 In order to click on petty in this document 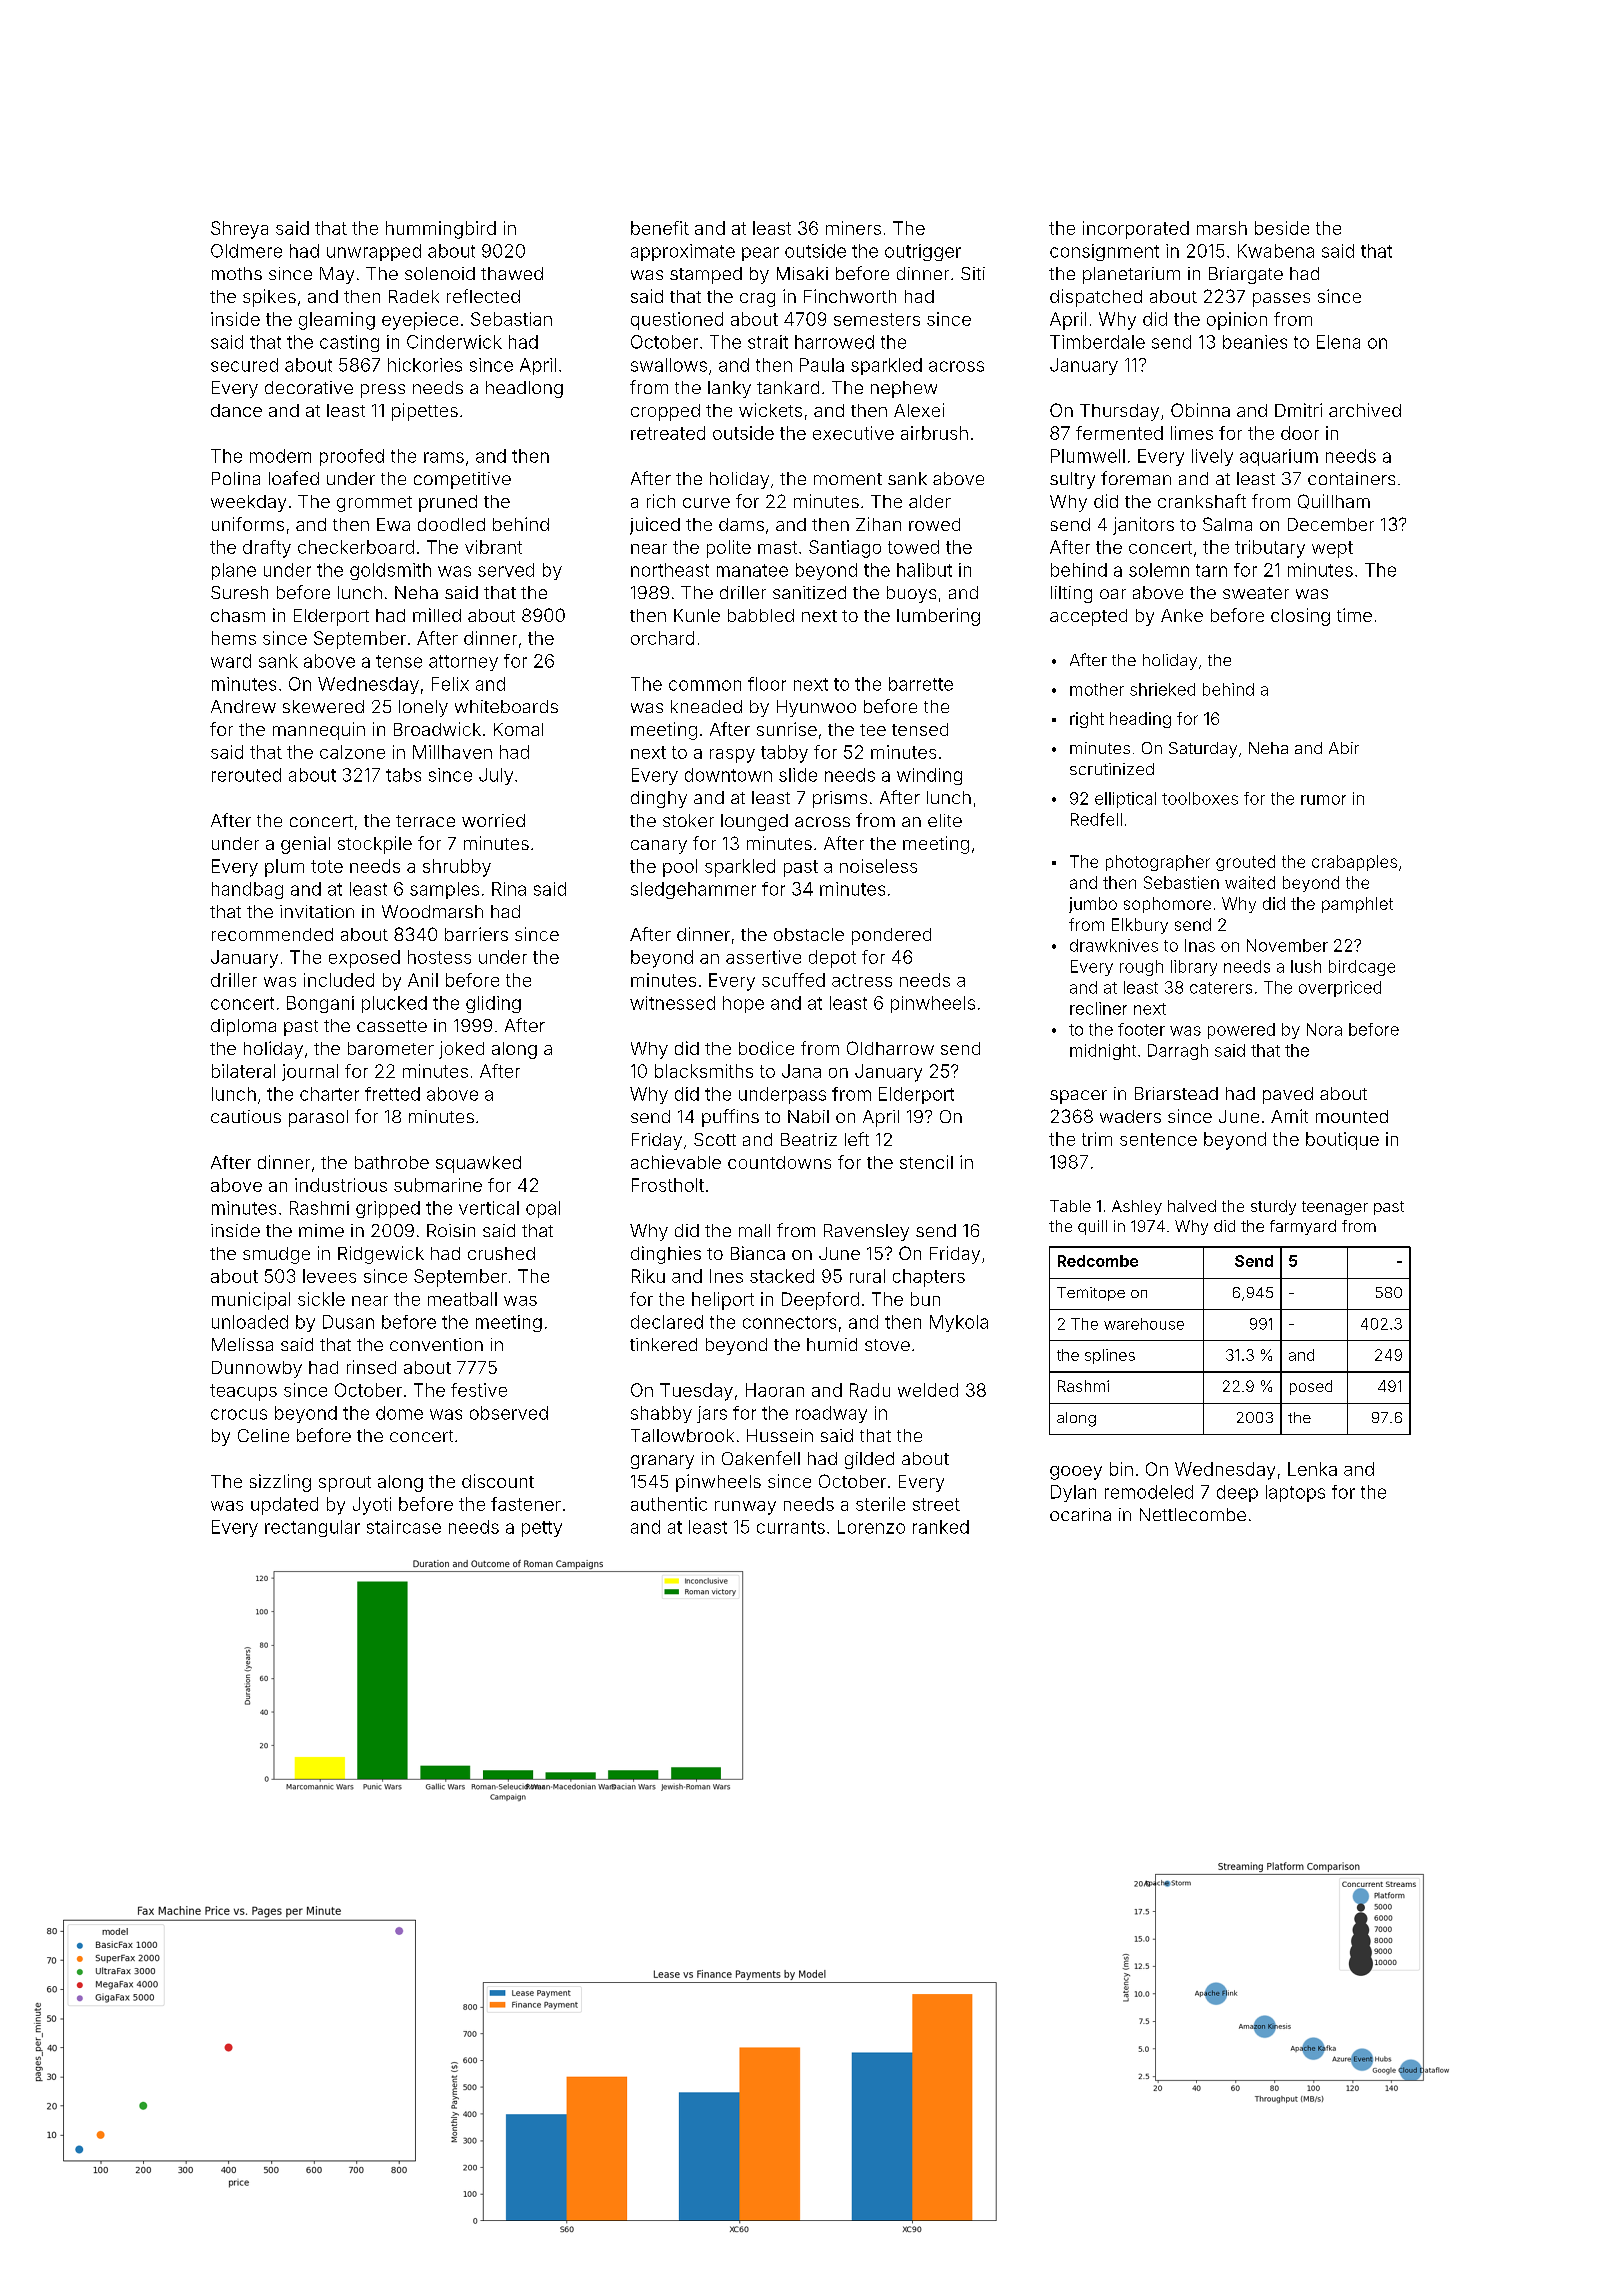, I will do `click(542, 1529)`.
